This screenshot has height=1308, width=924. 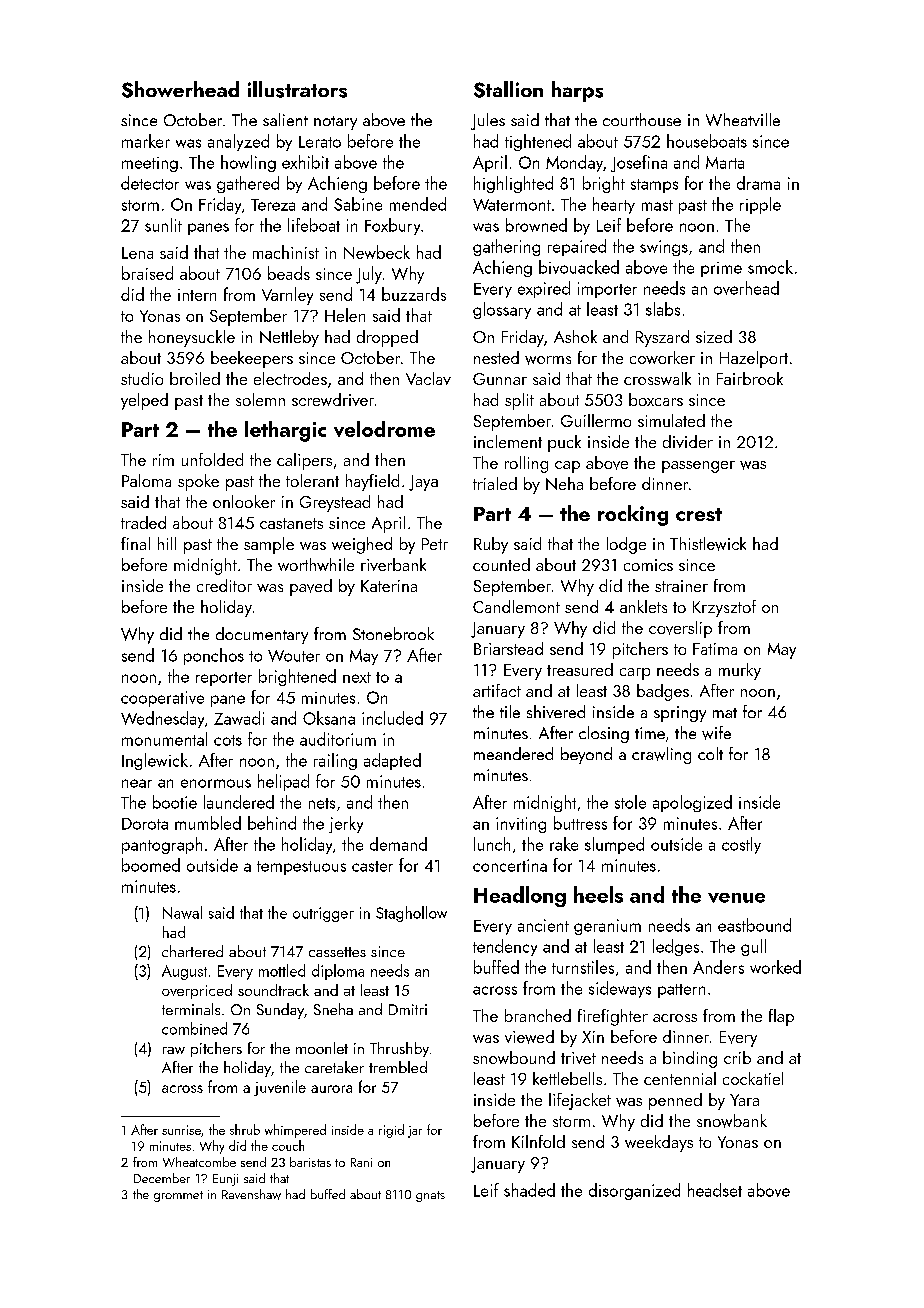 What do you see at coordinates (567, 1078) in the screenshot?
I see `kettlebells` at bounding box center [567, 1078].
